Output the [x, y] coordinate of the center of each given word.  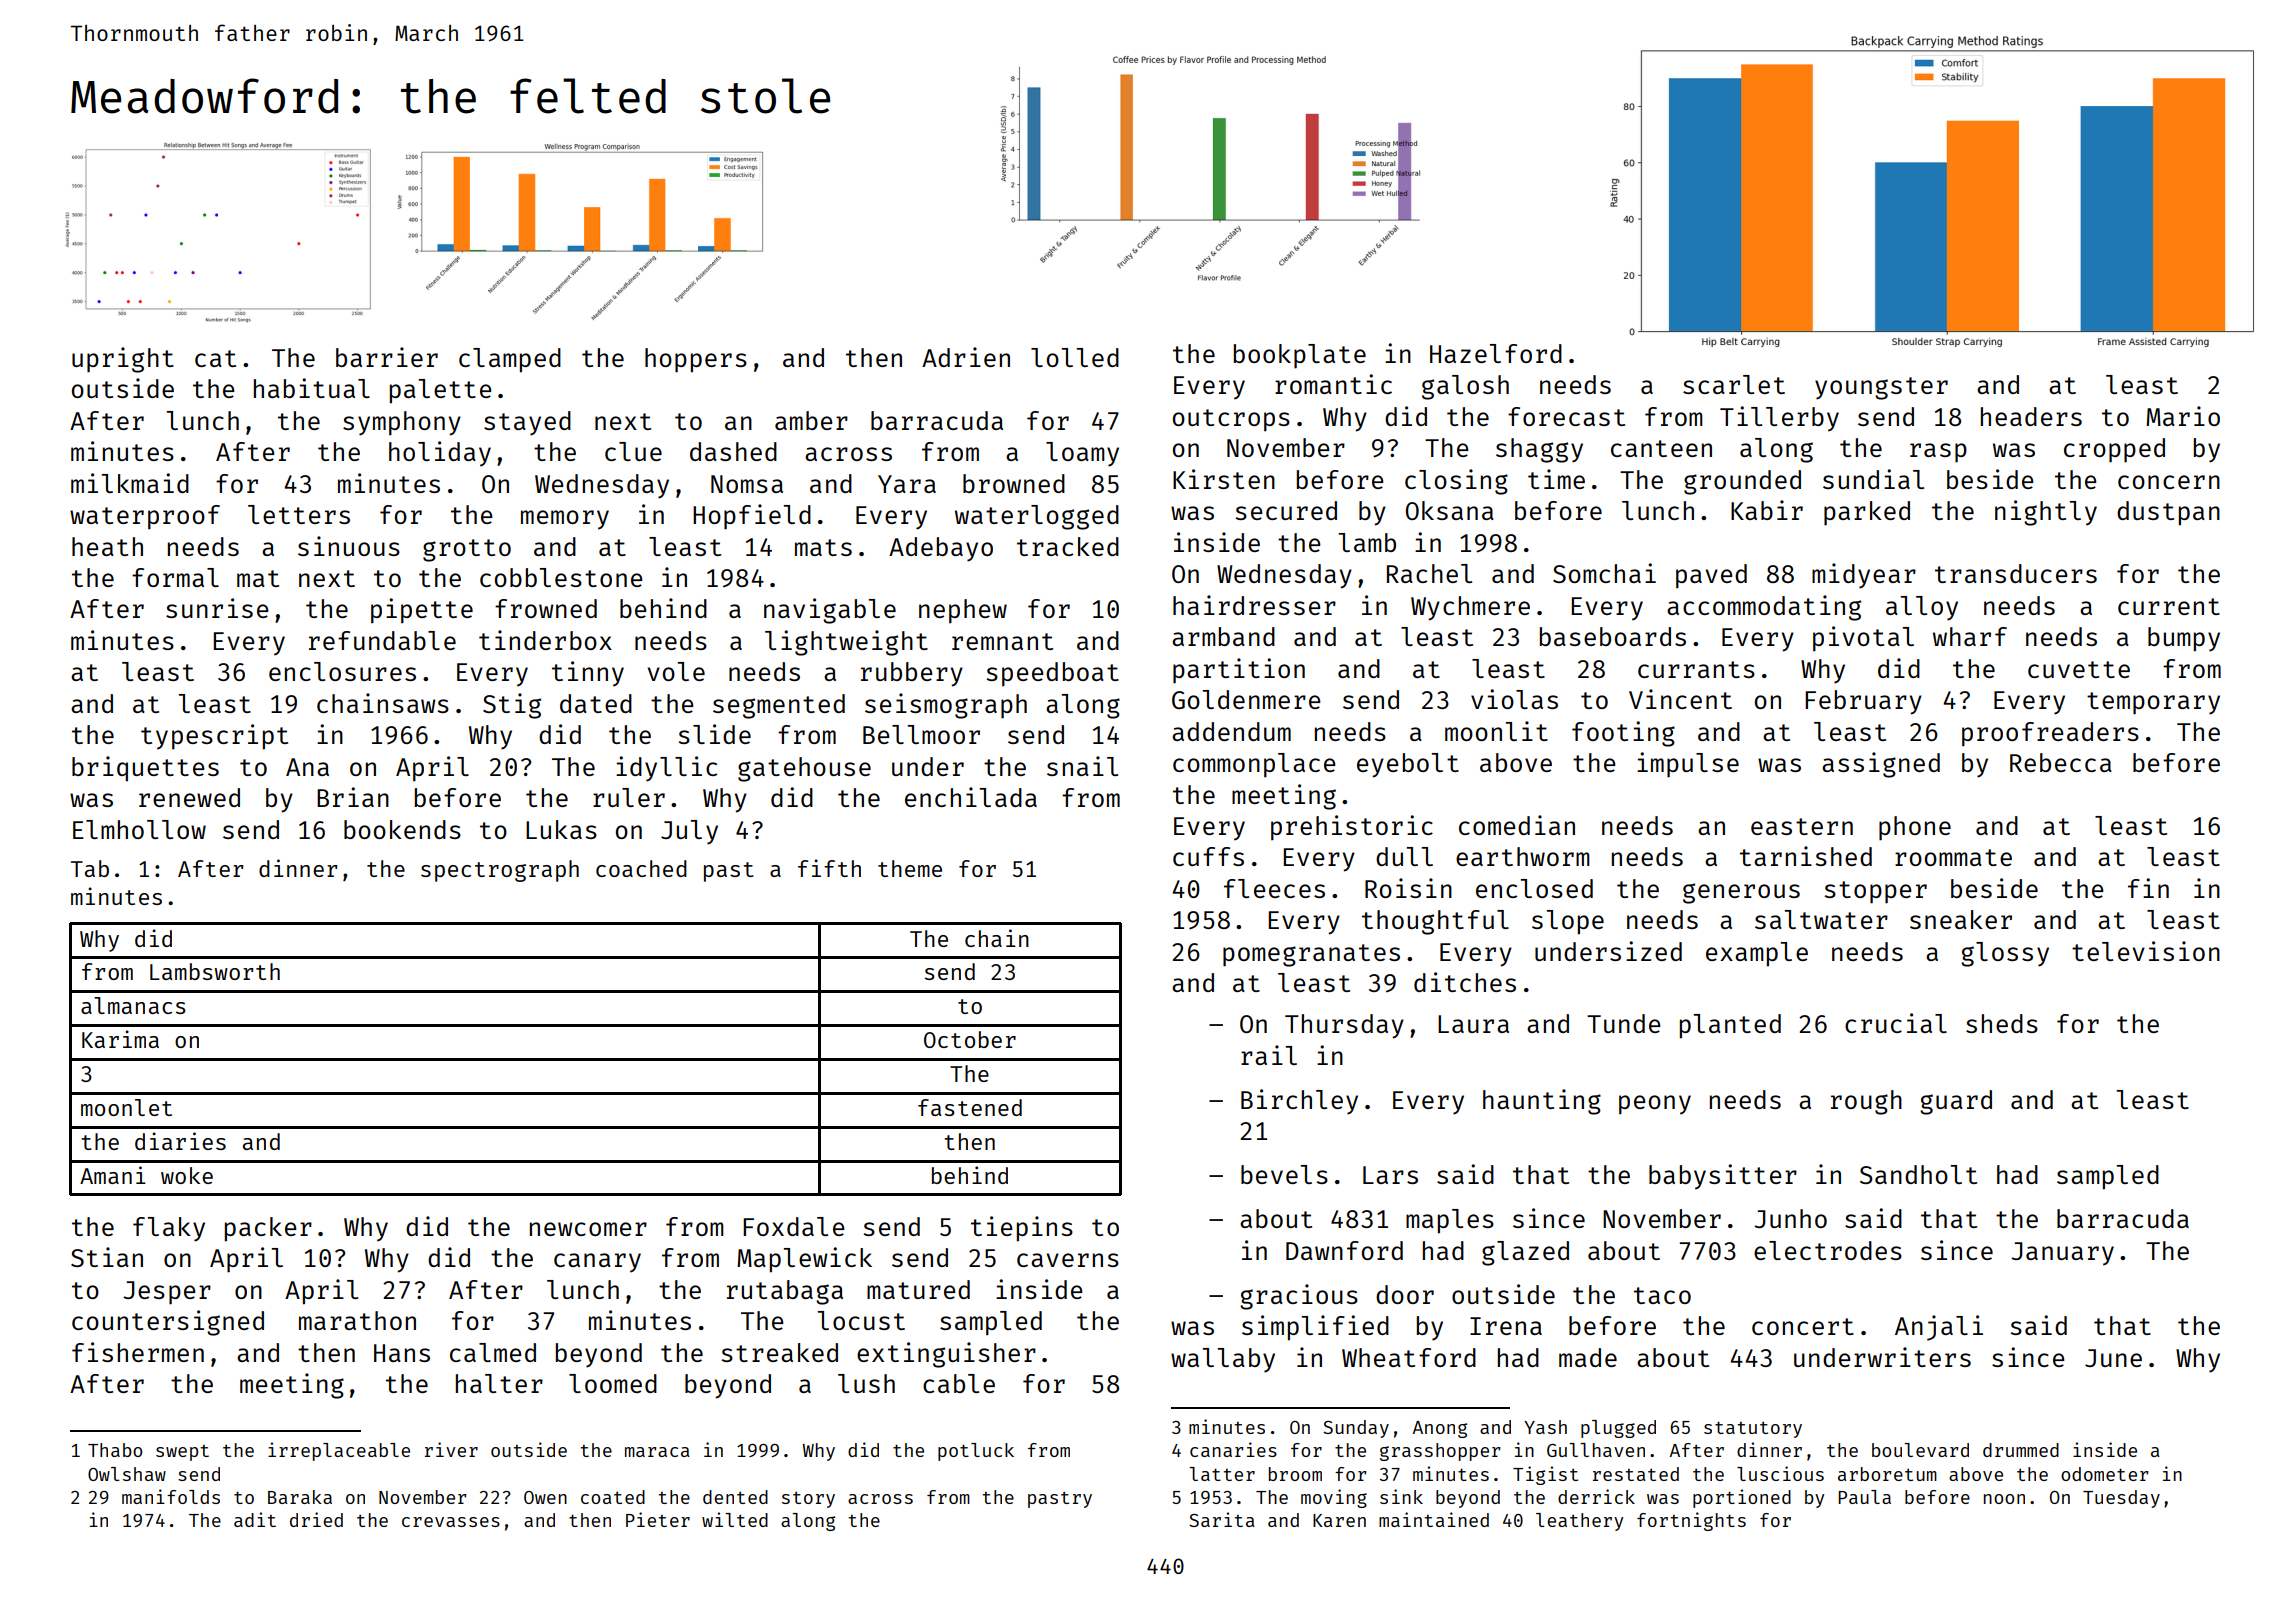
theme [910, 868]
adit [255, 1519]
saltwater [1821, 919]
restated [1636, 1474]
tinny [588, 674]
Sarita [1222, 1519]
